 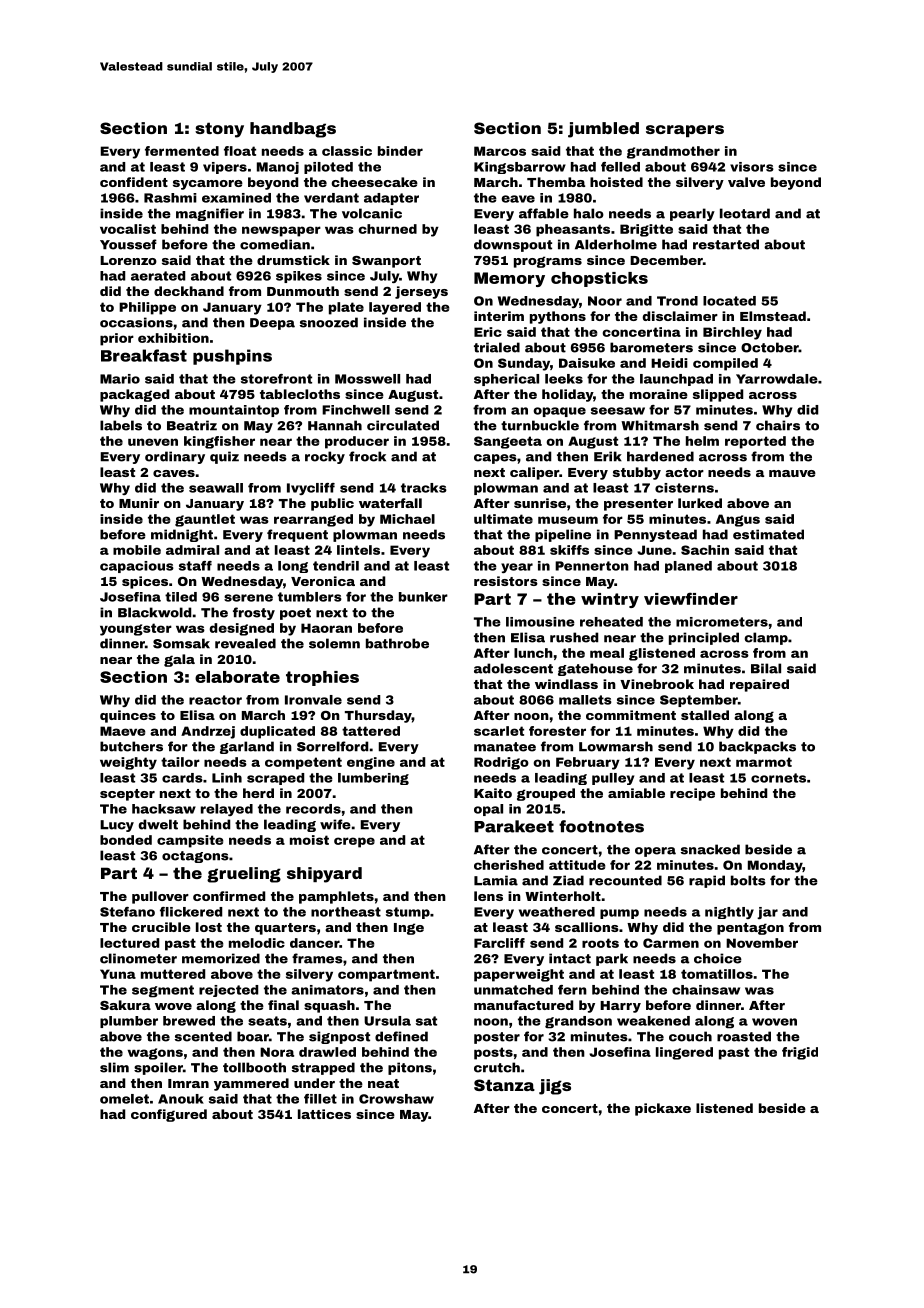 I want to click on adapter, so click(x=391, y=199).
